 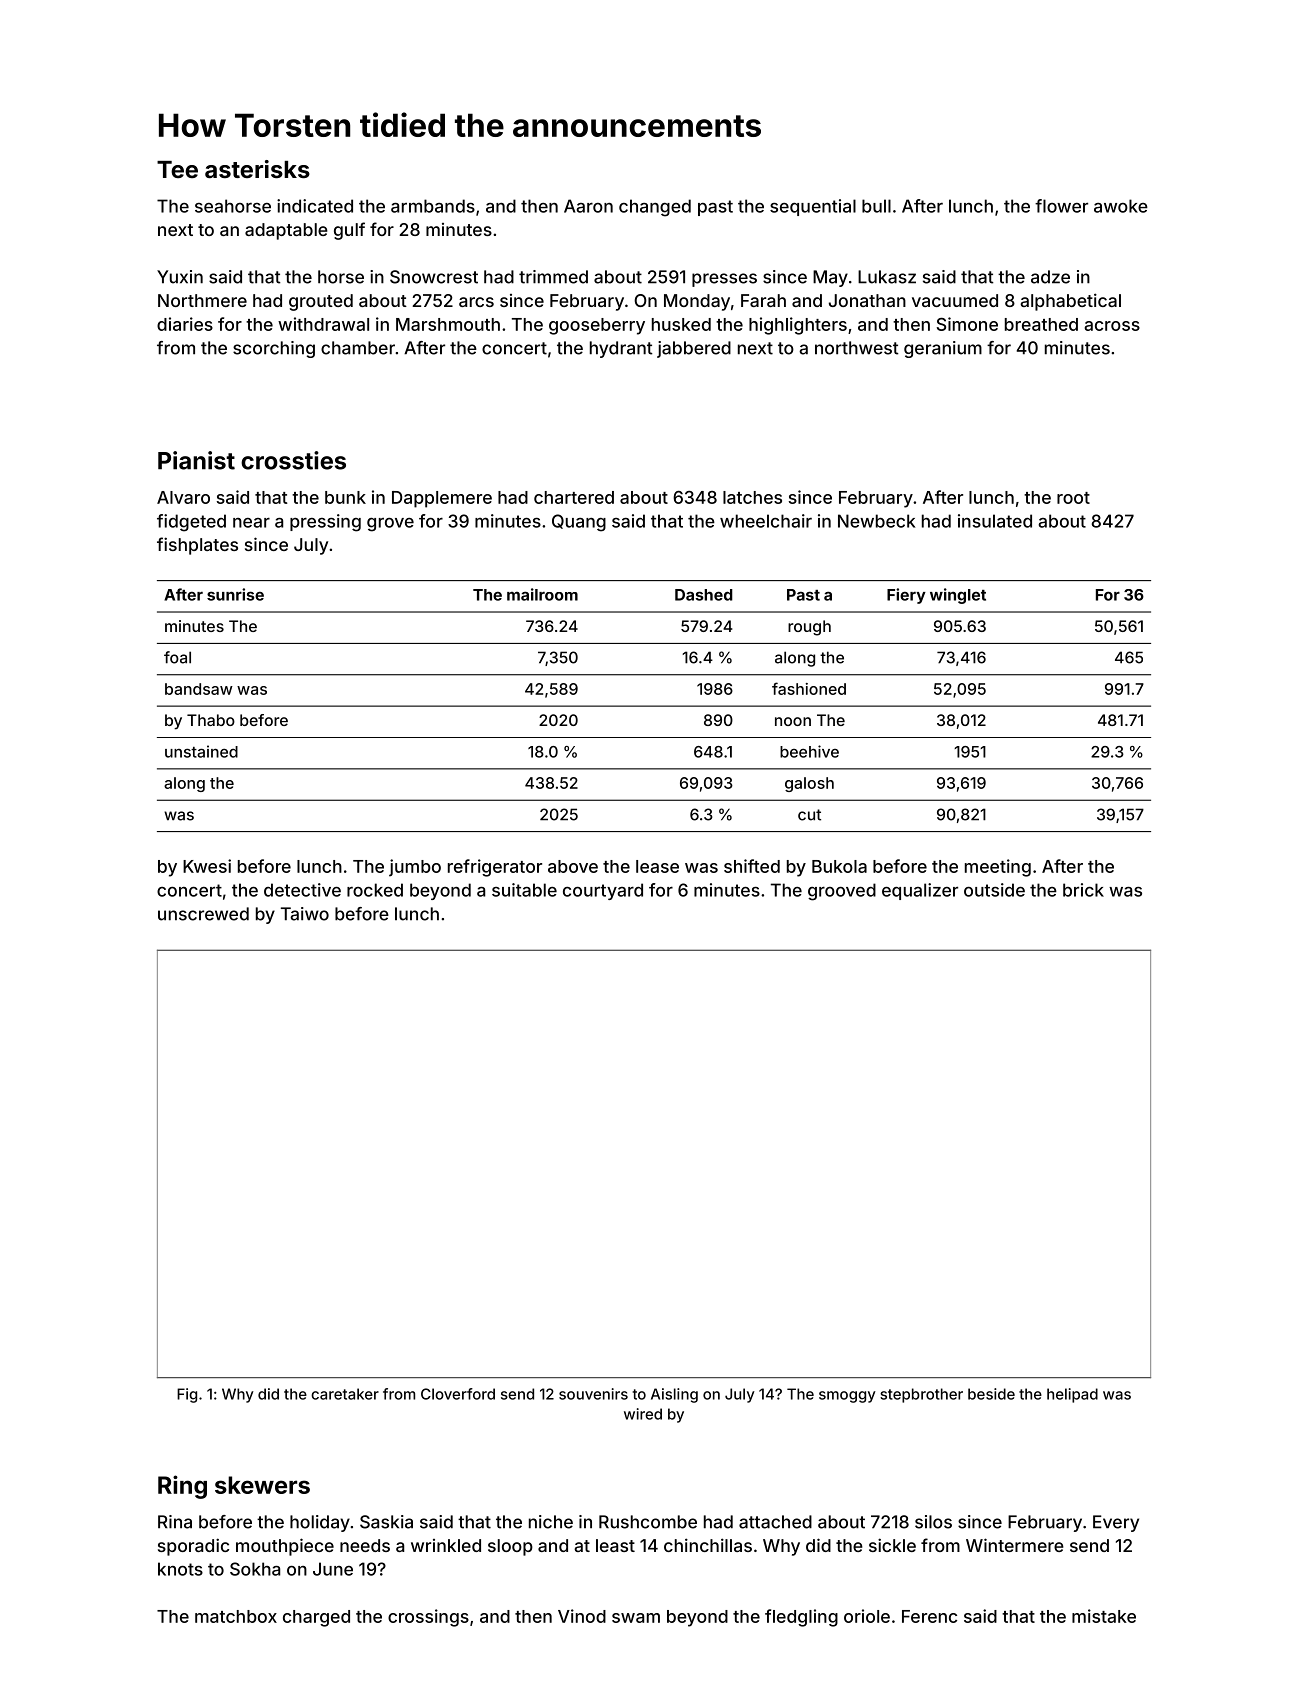 What do you see at coordinates (201, 751) in the document?
I see `unstained` at bounding box center [201, 751].
